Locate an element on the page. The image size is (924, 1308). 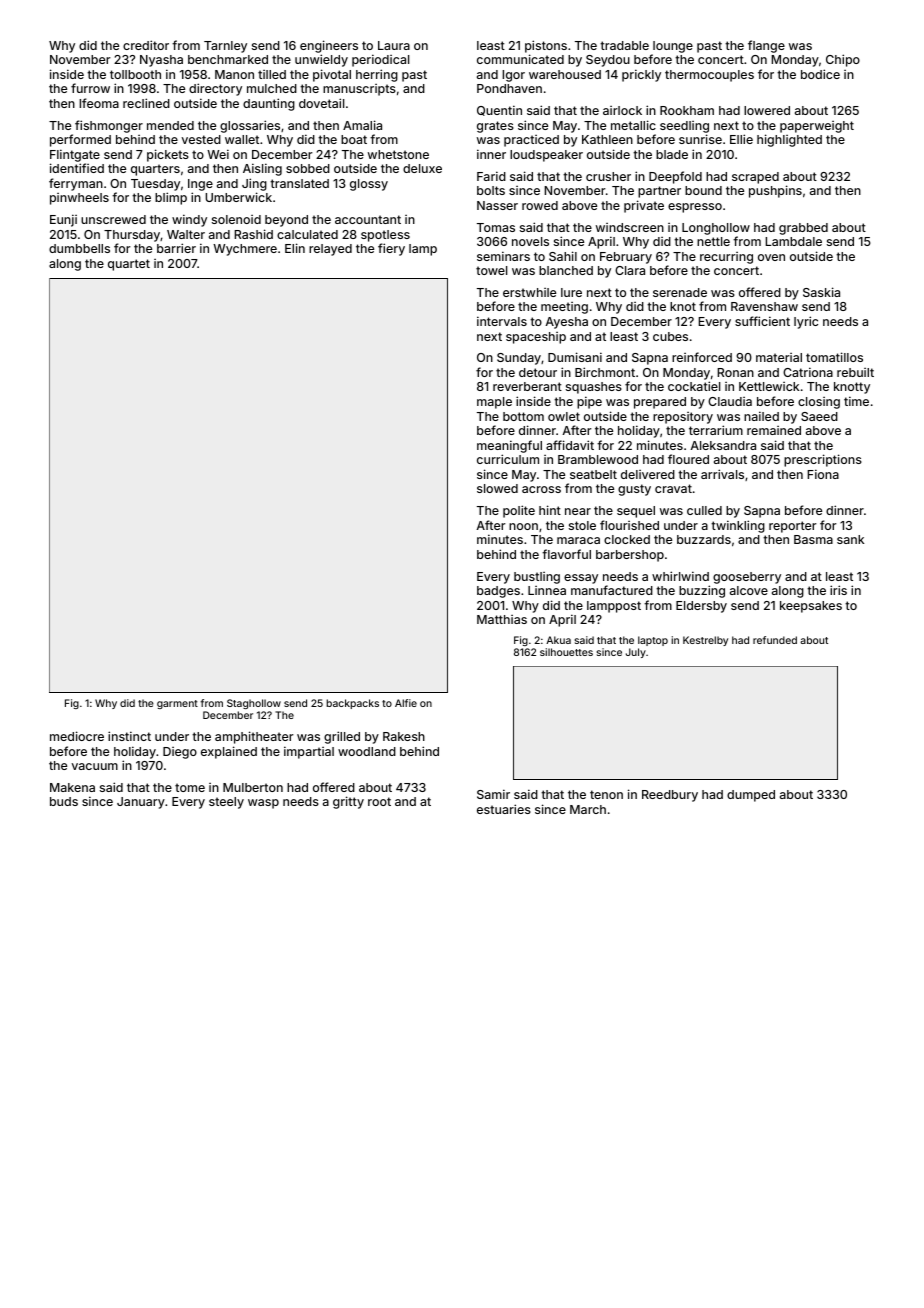
buds is located at coordinates (64, 801).
